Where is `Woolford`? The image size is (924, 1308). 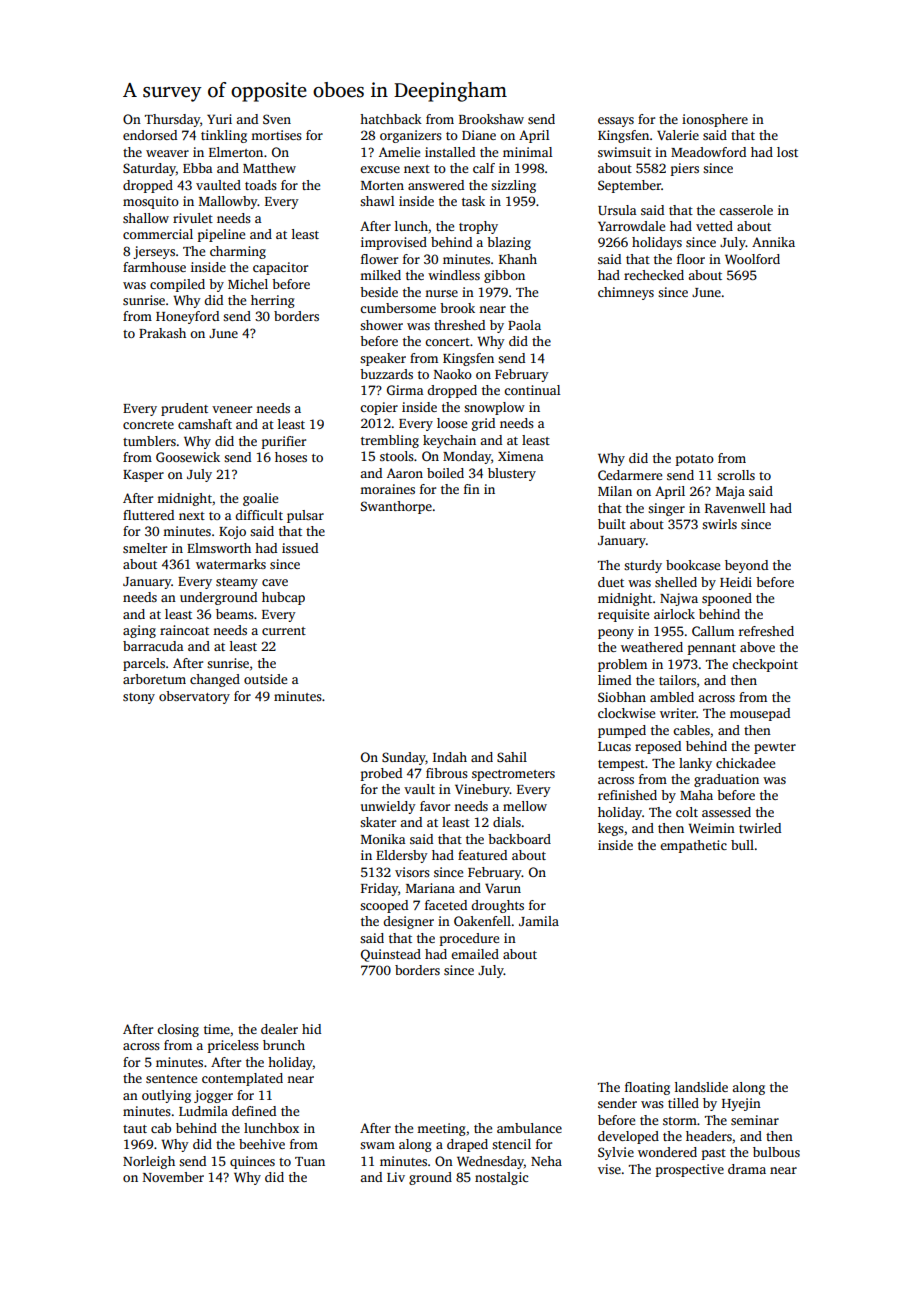
Woolford is located at coordinates (752, 259).
